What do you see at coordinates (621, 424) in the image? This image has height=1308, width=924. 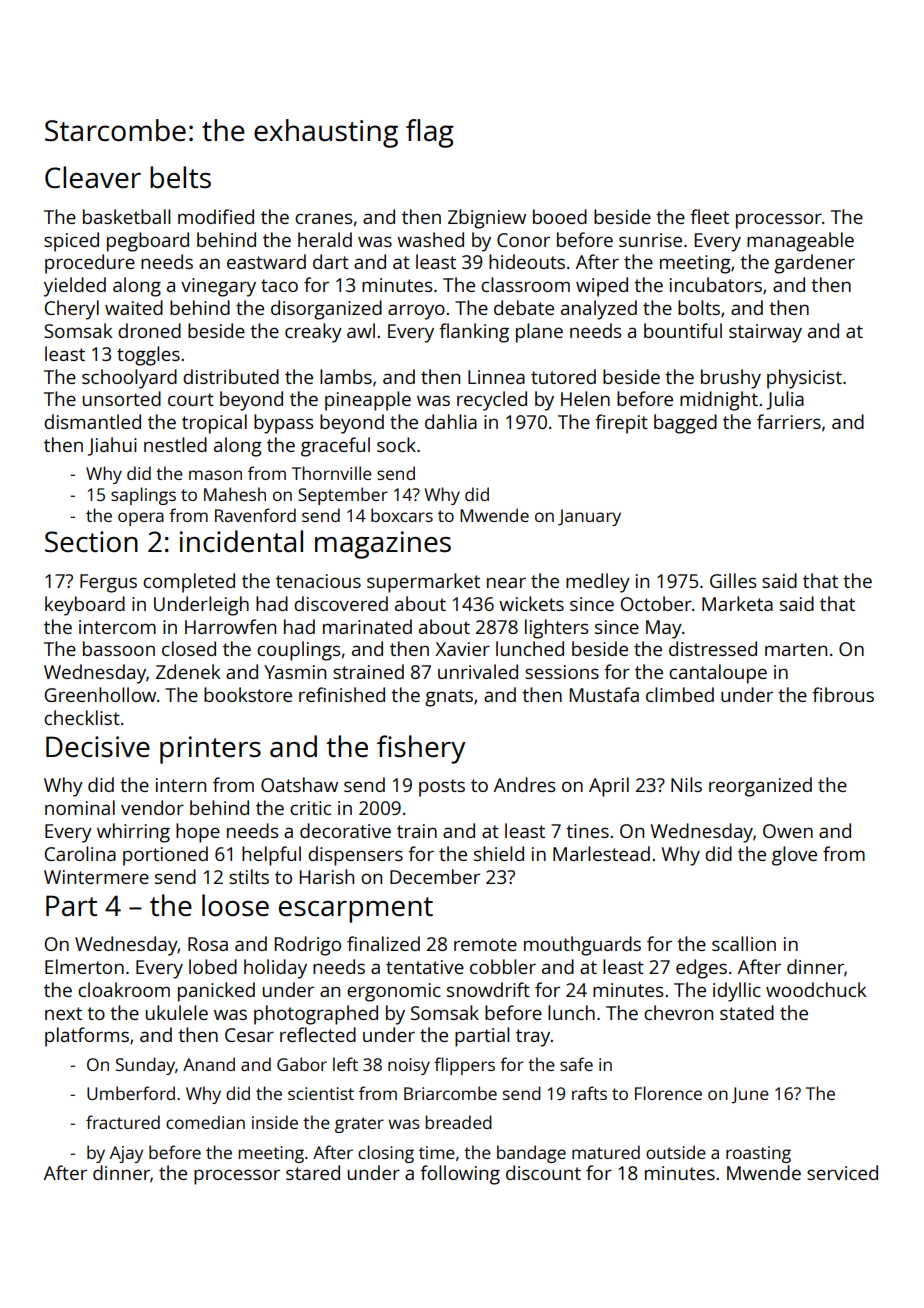 I see `firepit` at bounding box center [621, 424].
